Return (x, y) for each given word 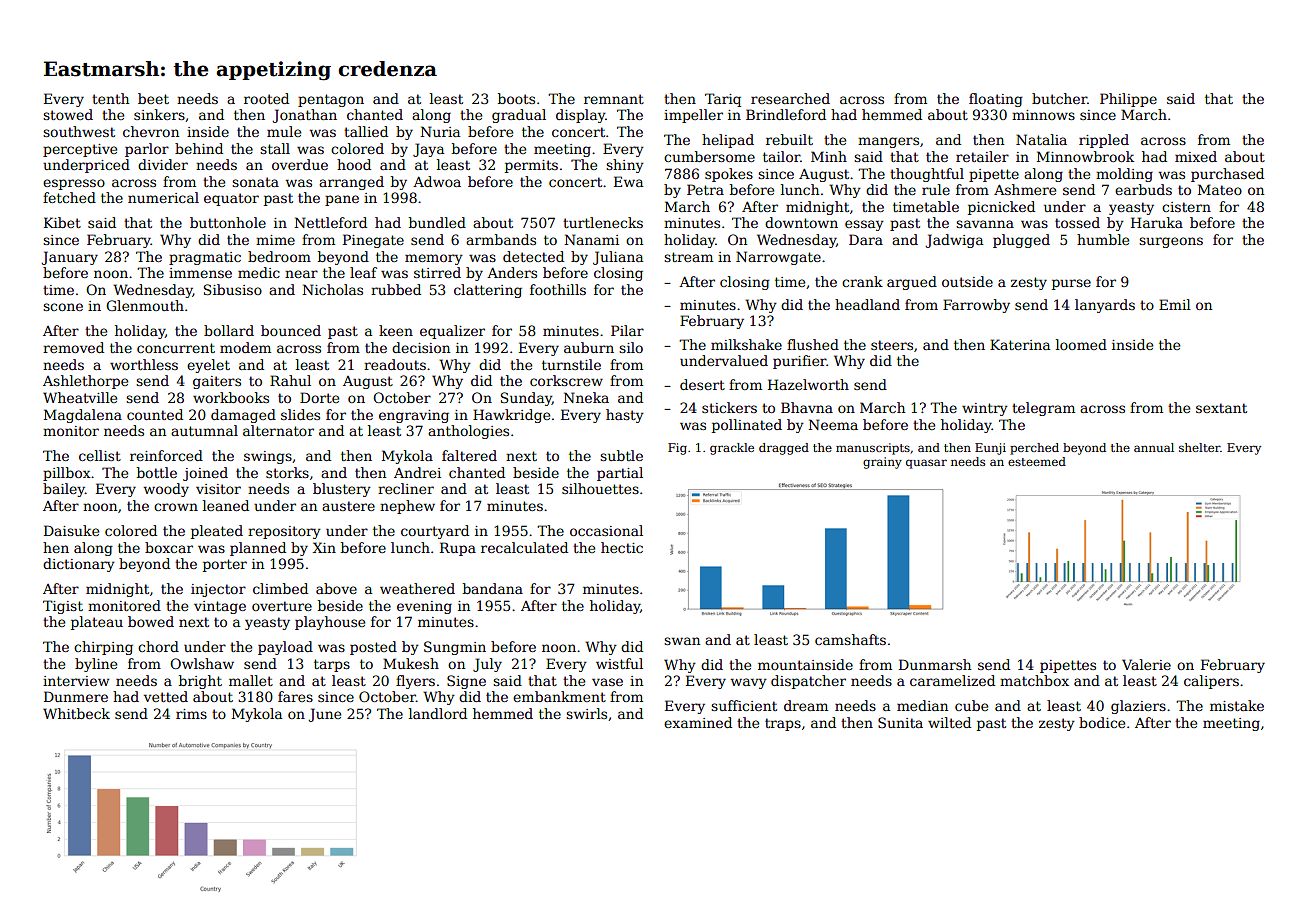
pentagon (331, 100)
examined (698, 722)
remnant (614, 99)
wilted (949, 722)
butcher (1059, 98)
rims (191, 714)
